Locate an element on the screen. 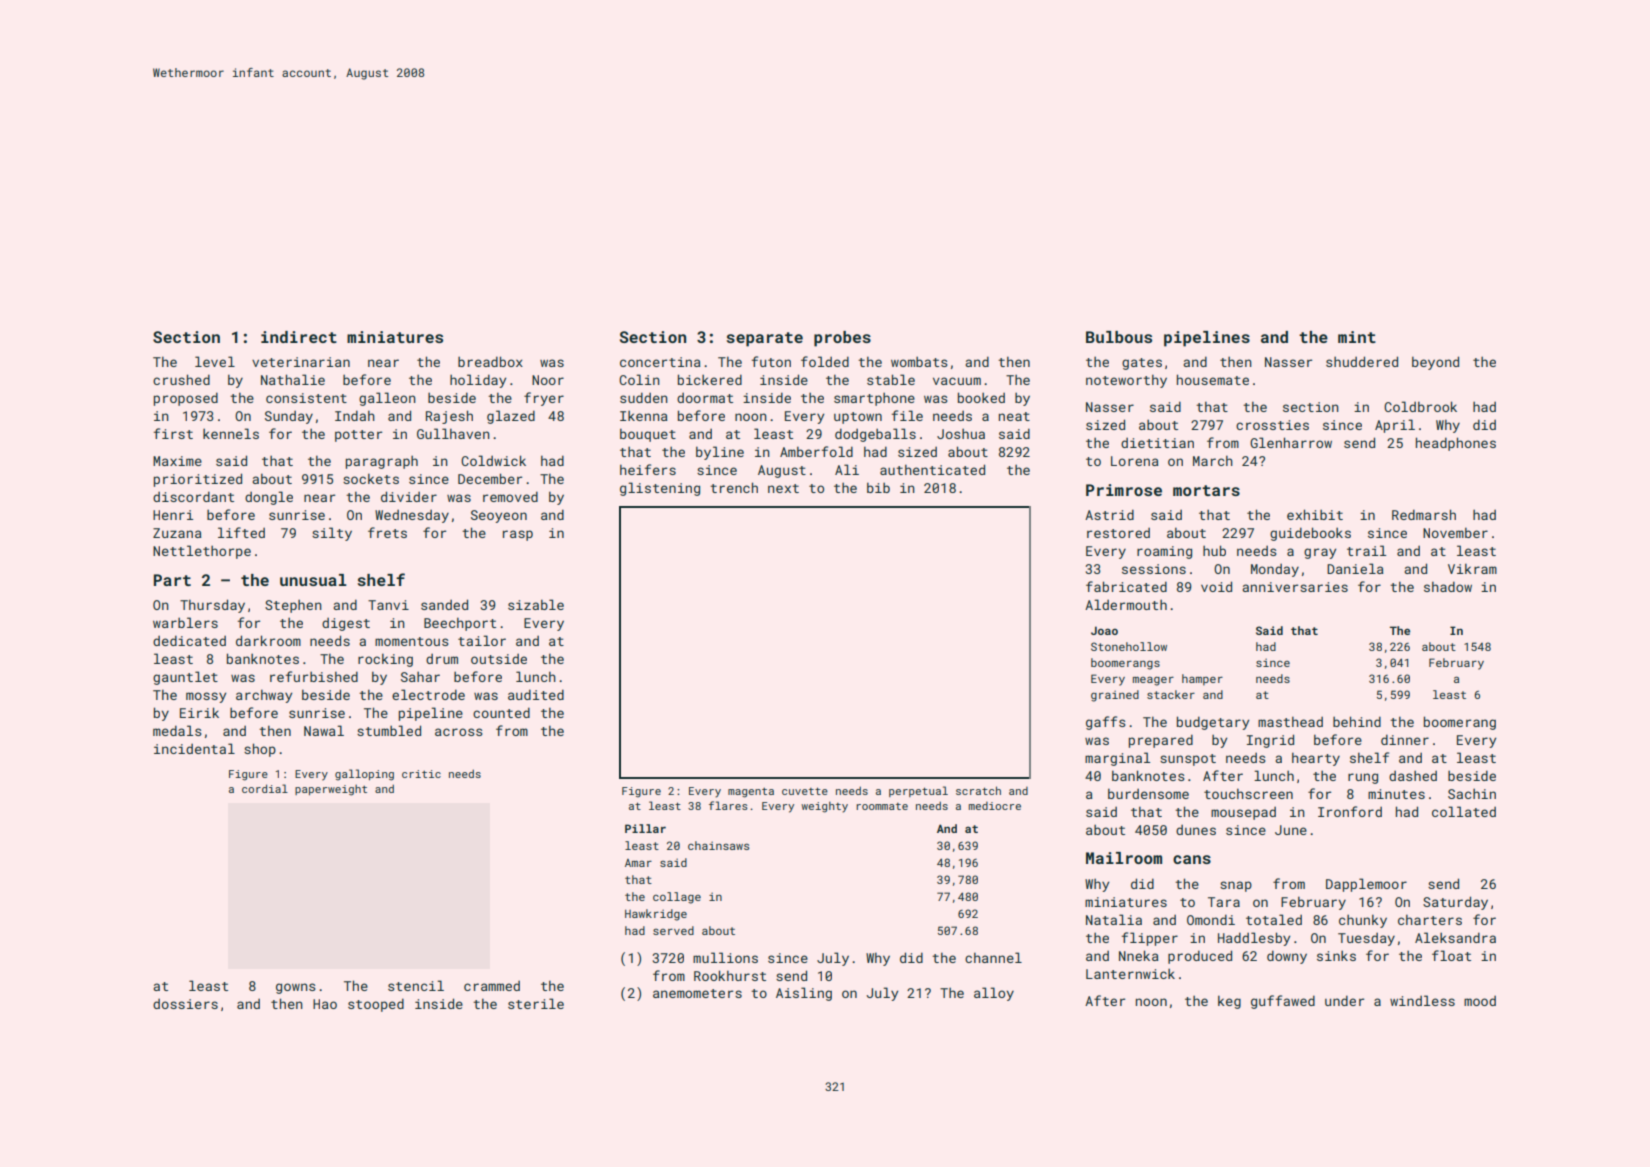  under is located at coordinates (1344, 1001).
